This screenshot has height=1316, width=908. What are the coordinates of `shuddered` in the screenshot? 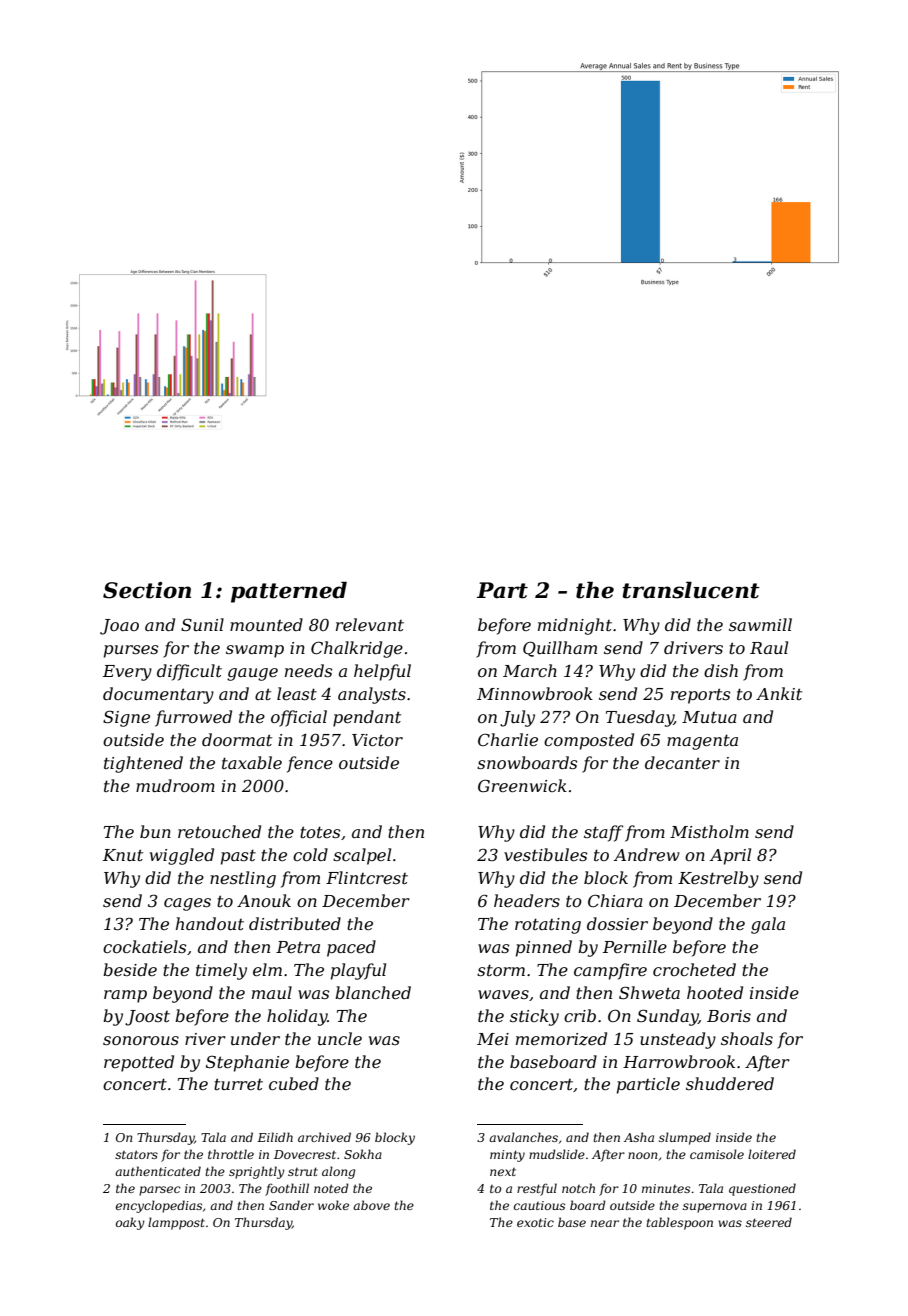 It's located at (730, 1083).
